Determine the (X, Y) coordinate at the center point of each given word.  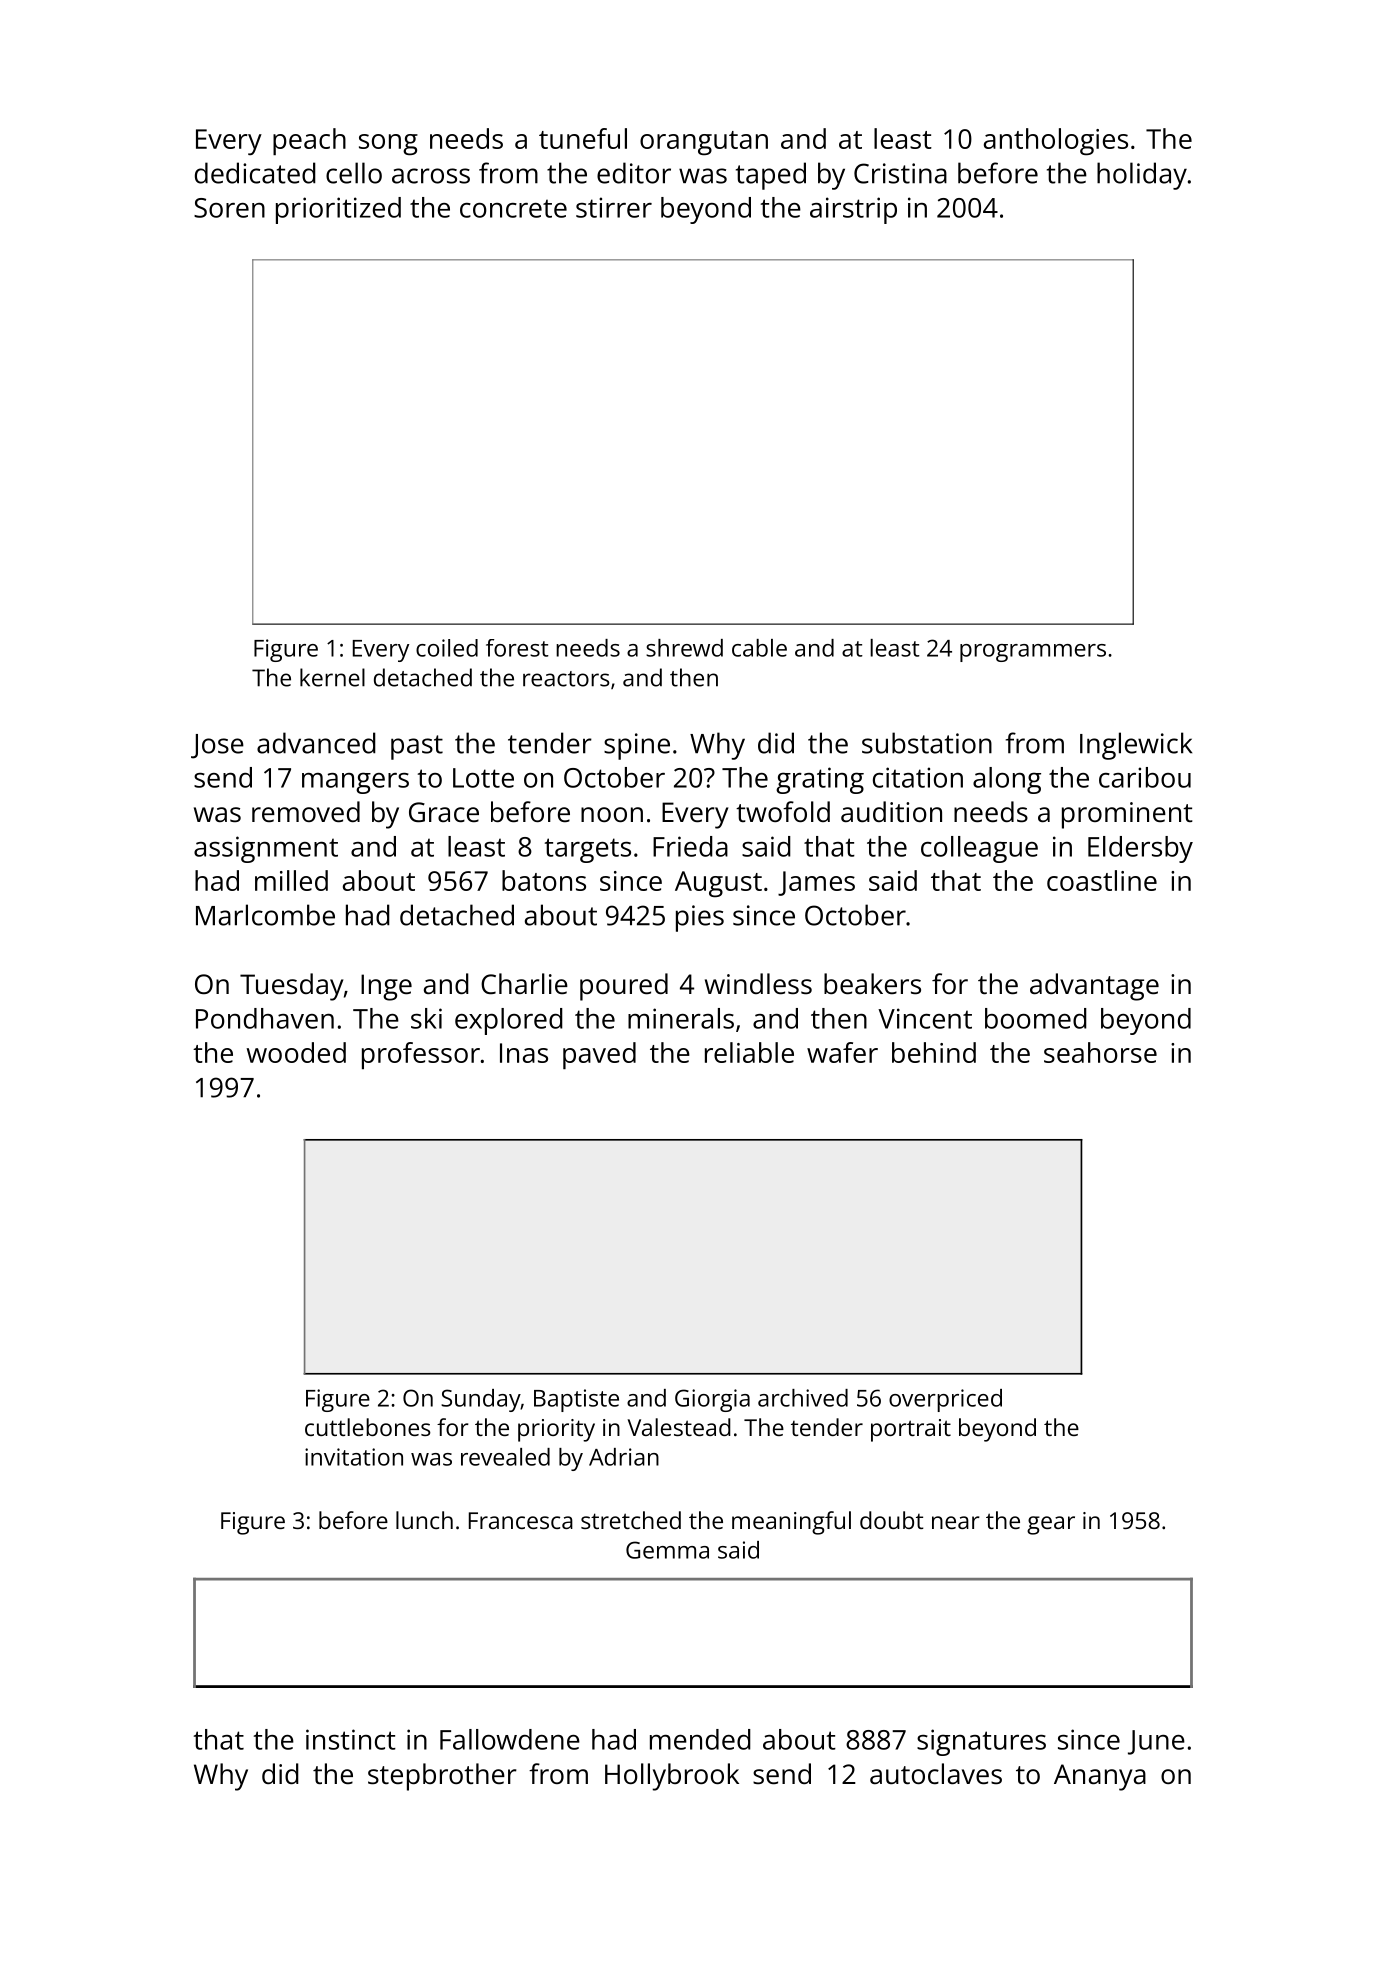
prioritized (338, 210)
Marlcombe (265, 915)
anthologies (1056, 141)
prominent (1127, 815)
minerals (681, 1018)
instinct (351, 1739)
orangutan (704, 143)
